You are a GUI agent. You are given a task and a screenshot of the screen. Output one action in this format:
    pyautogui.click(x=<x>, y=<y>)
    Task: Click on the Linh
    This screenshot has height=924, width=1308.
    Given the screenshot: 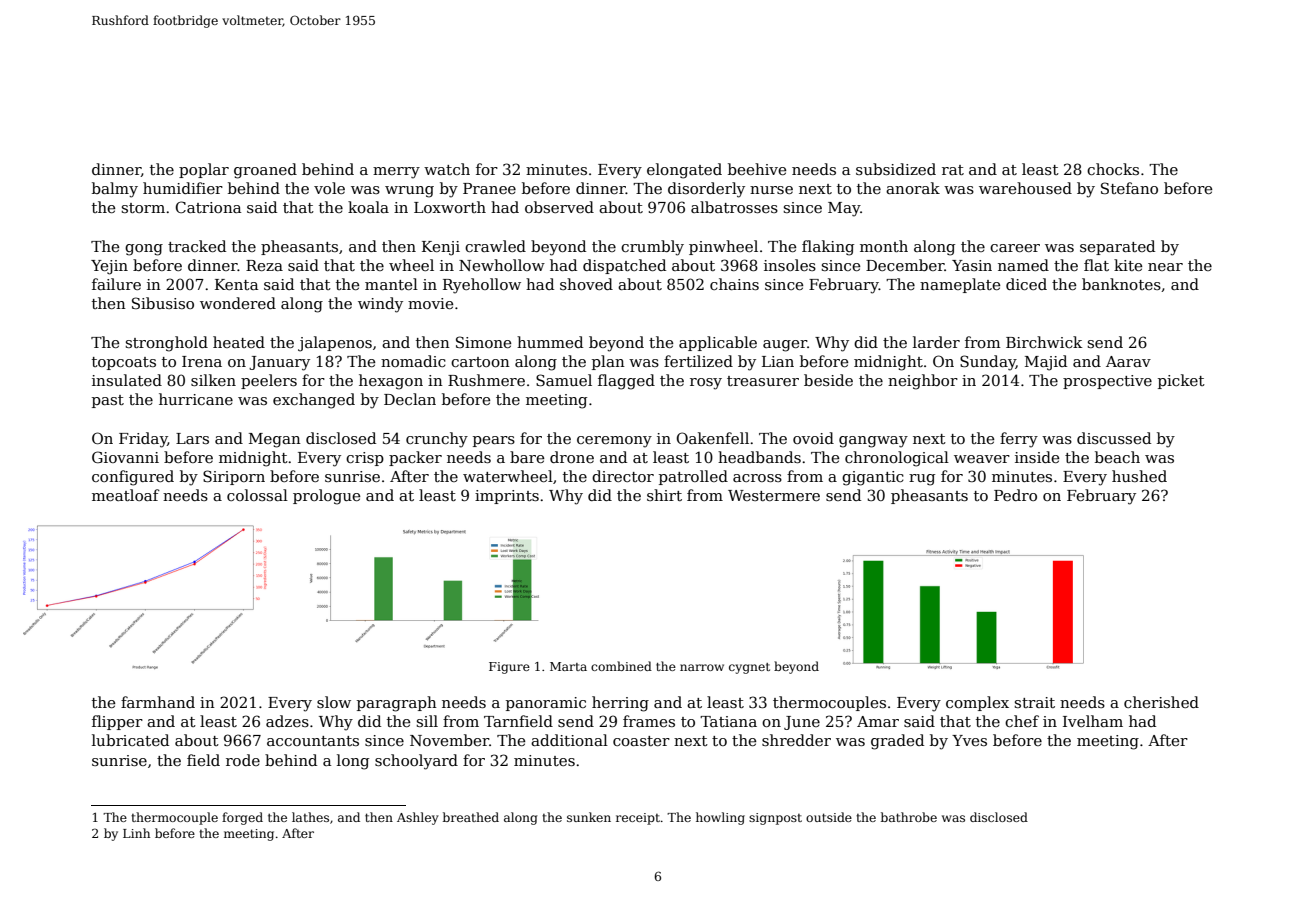 What is the action you would take?
    pyautogui.click(x=136, y=833)
